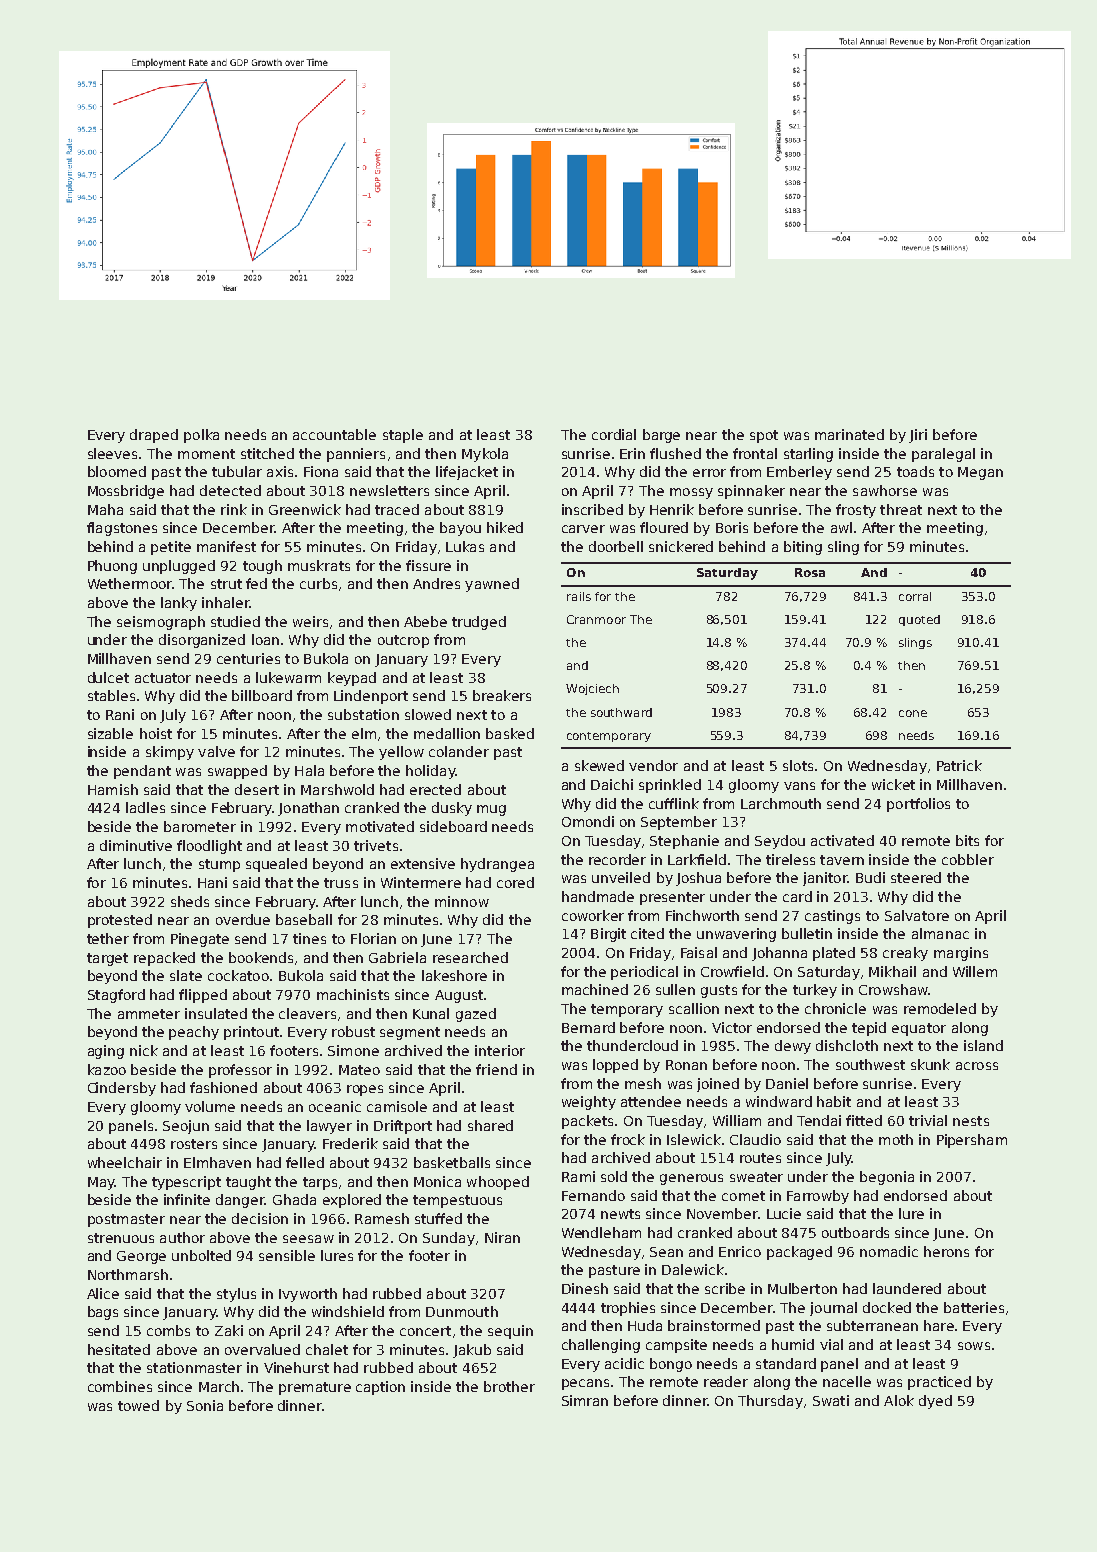 This document has height=1552, width=1097. What do you see at coordinates (940, 933) in the document?
I see `almanac` at bounding box center [940, 933].
